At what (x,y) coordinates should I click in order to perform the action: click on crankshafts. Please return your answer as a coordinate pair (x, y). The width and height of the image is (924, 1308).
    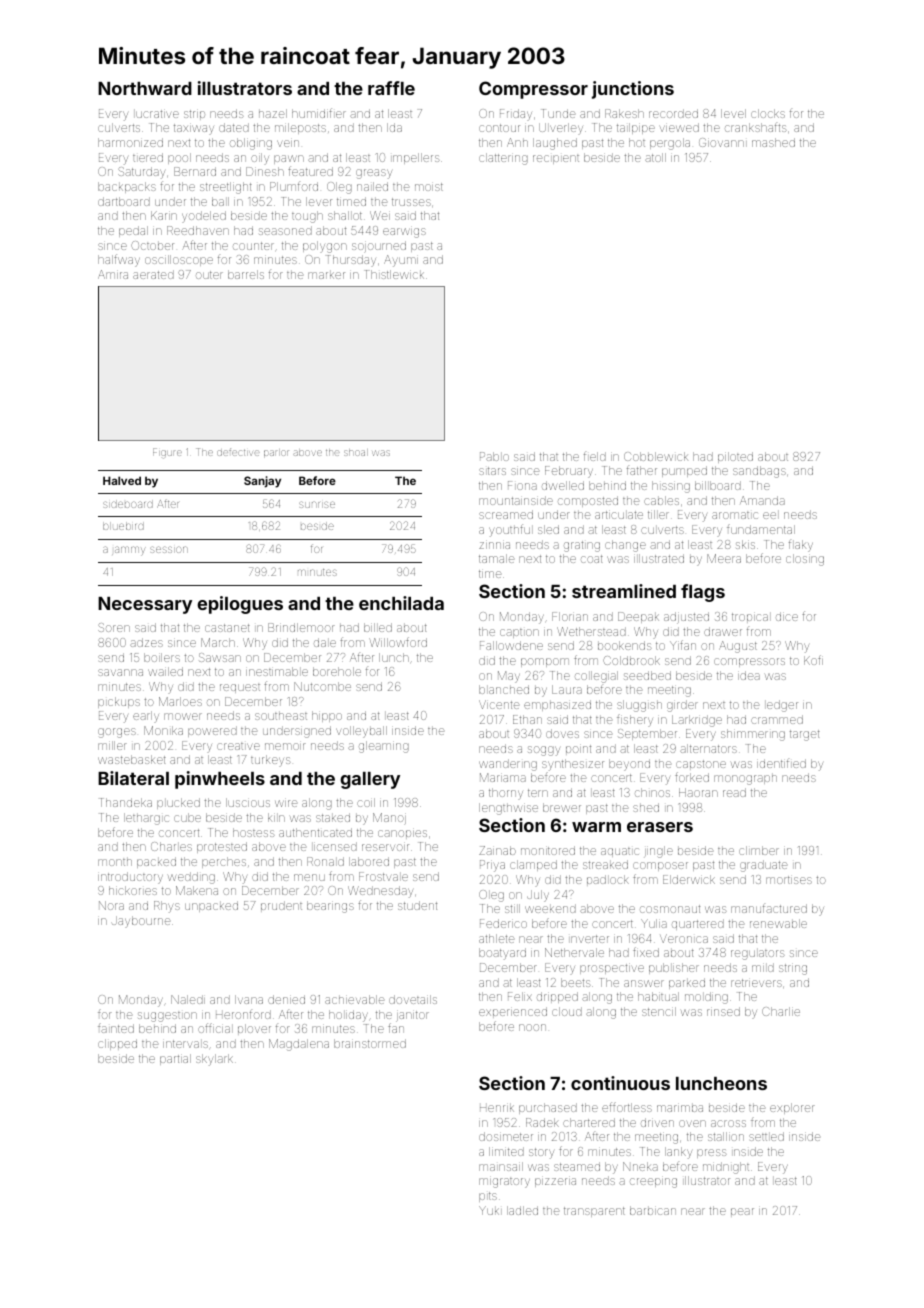
    Looking at the image, I should click on (756, 127).
